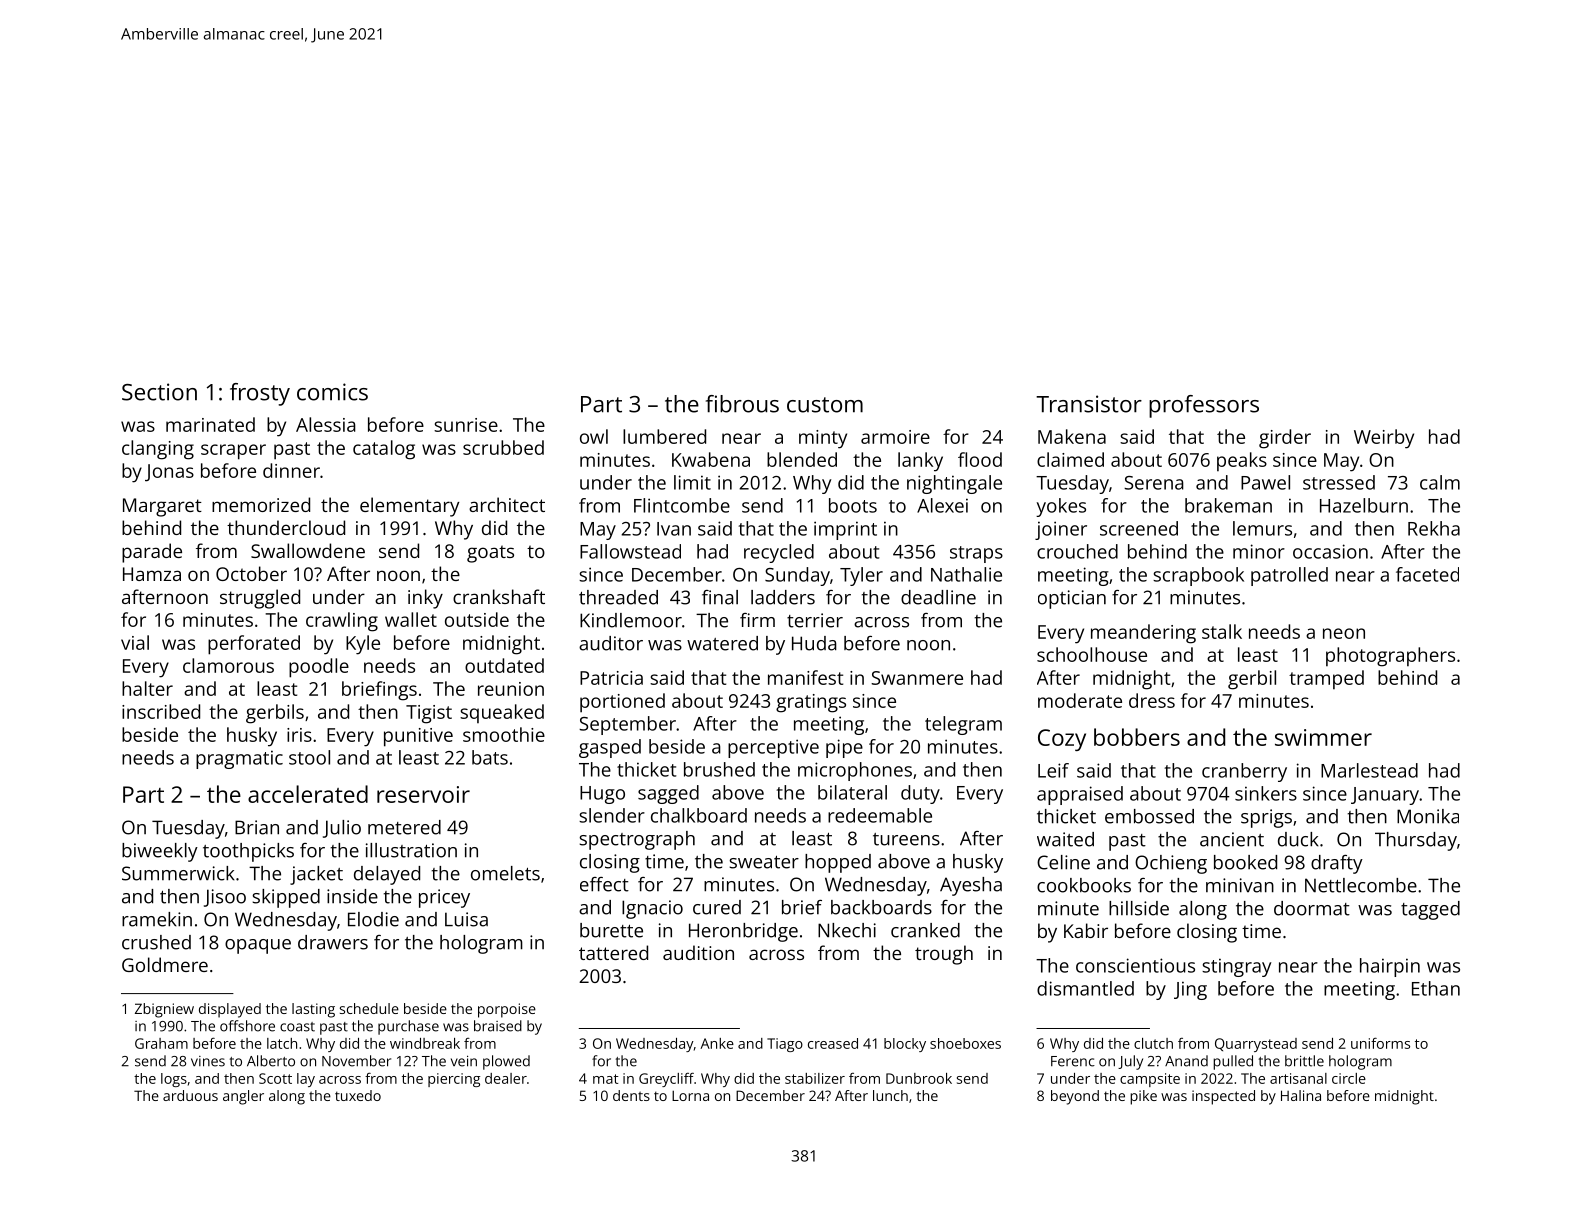 The width and height of the page is (1582, 1222). What do you see at coordinates (682, 505) in the page?
I see `Flintcombe` at bounding box center [682, 505].
